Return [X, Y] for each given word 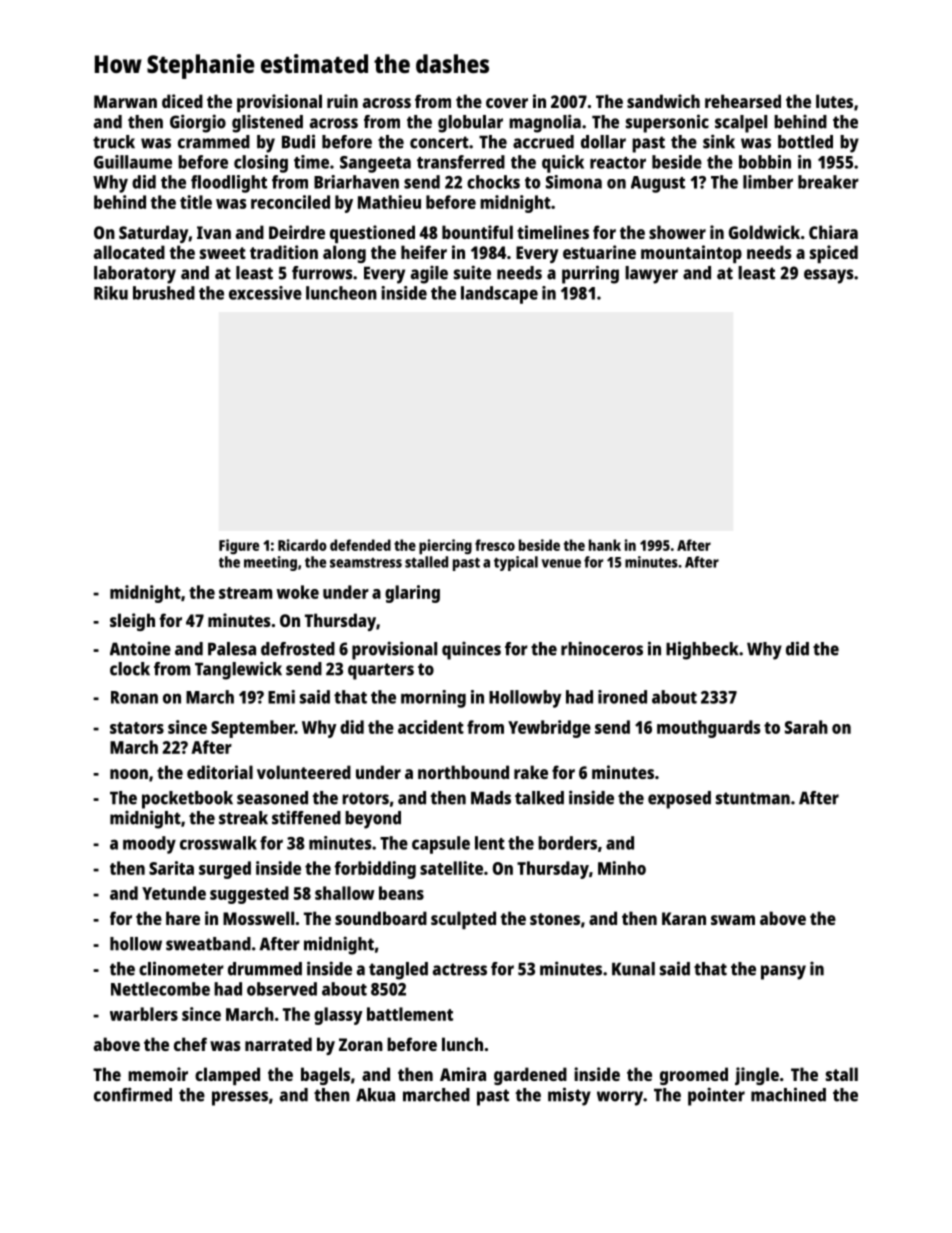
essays [829, 276]
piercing [445, 547]
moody [149, 845]
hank [605, 545]
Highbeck [702, 650]
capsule [441, 845]
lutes [834, 101]
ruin [342, 101]
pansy [783, 972]
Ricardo [302, 545]
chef [190, 1044]
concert [439, 142]
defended [360, 545]
